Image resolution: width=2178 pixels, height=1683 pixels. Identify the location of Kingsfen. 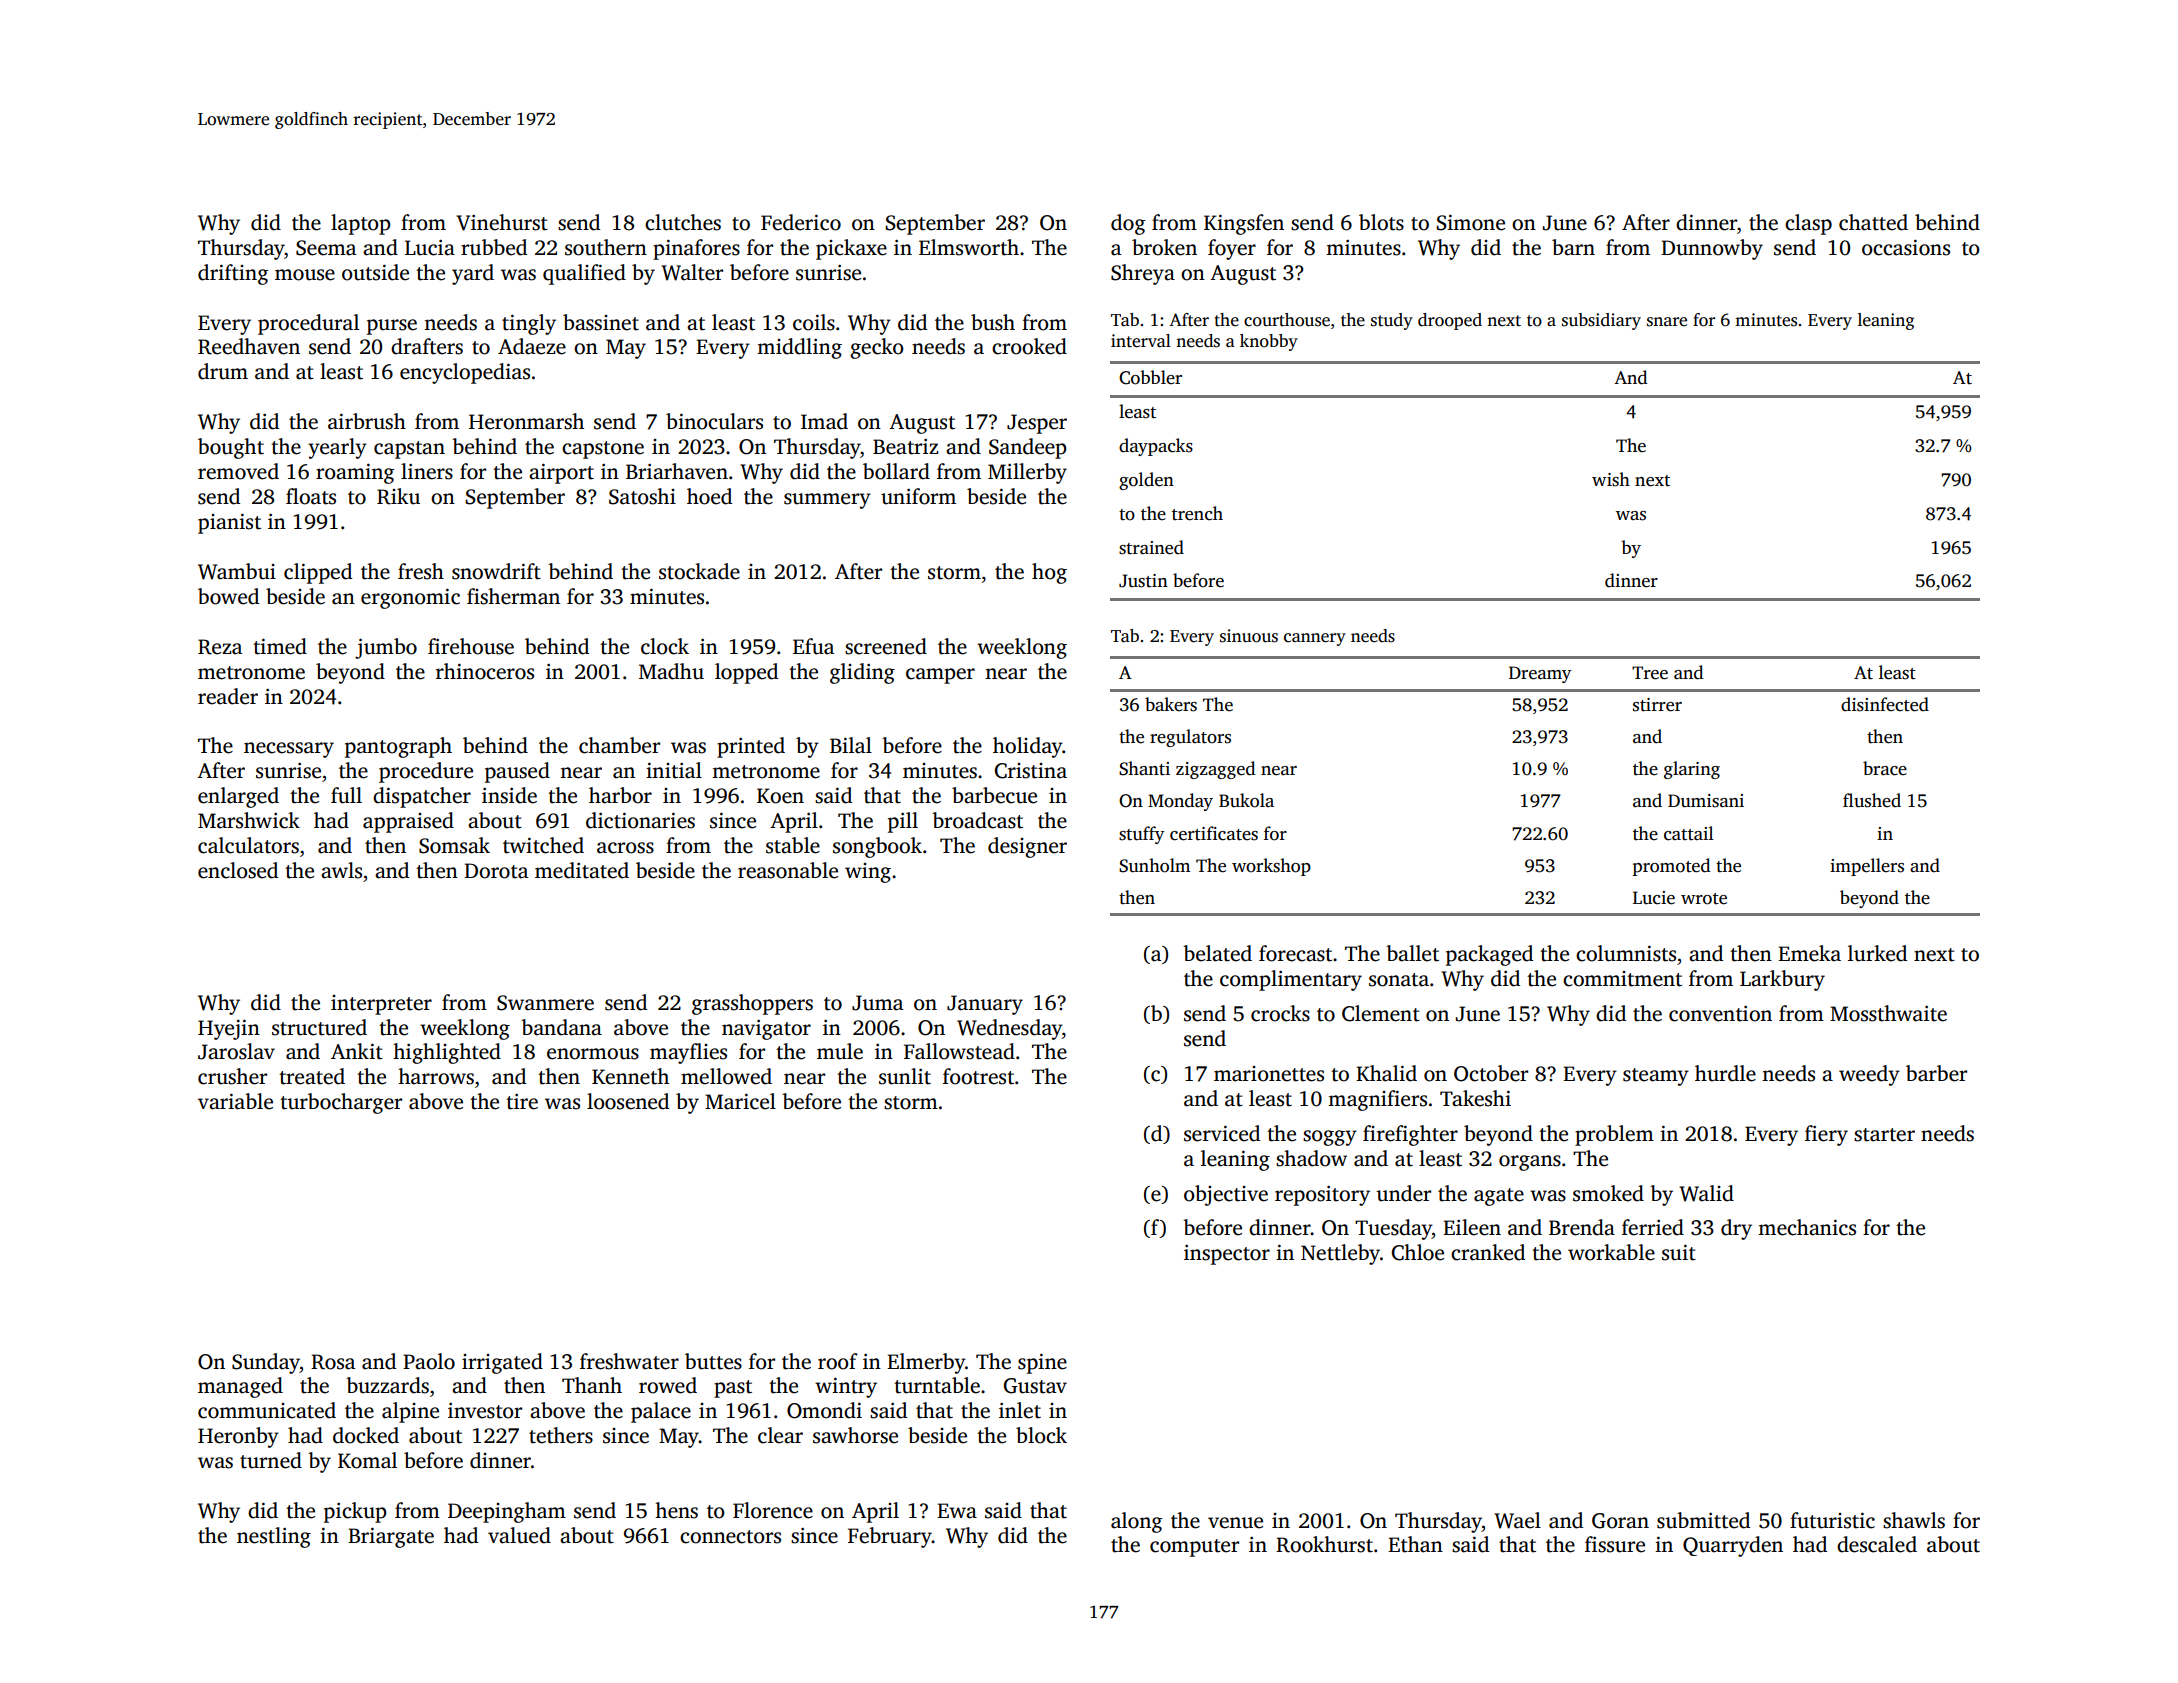
(1244, 224).
